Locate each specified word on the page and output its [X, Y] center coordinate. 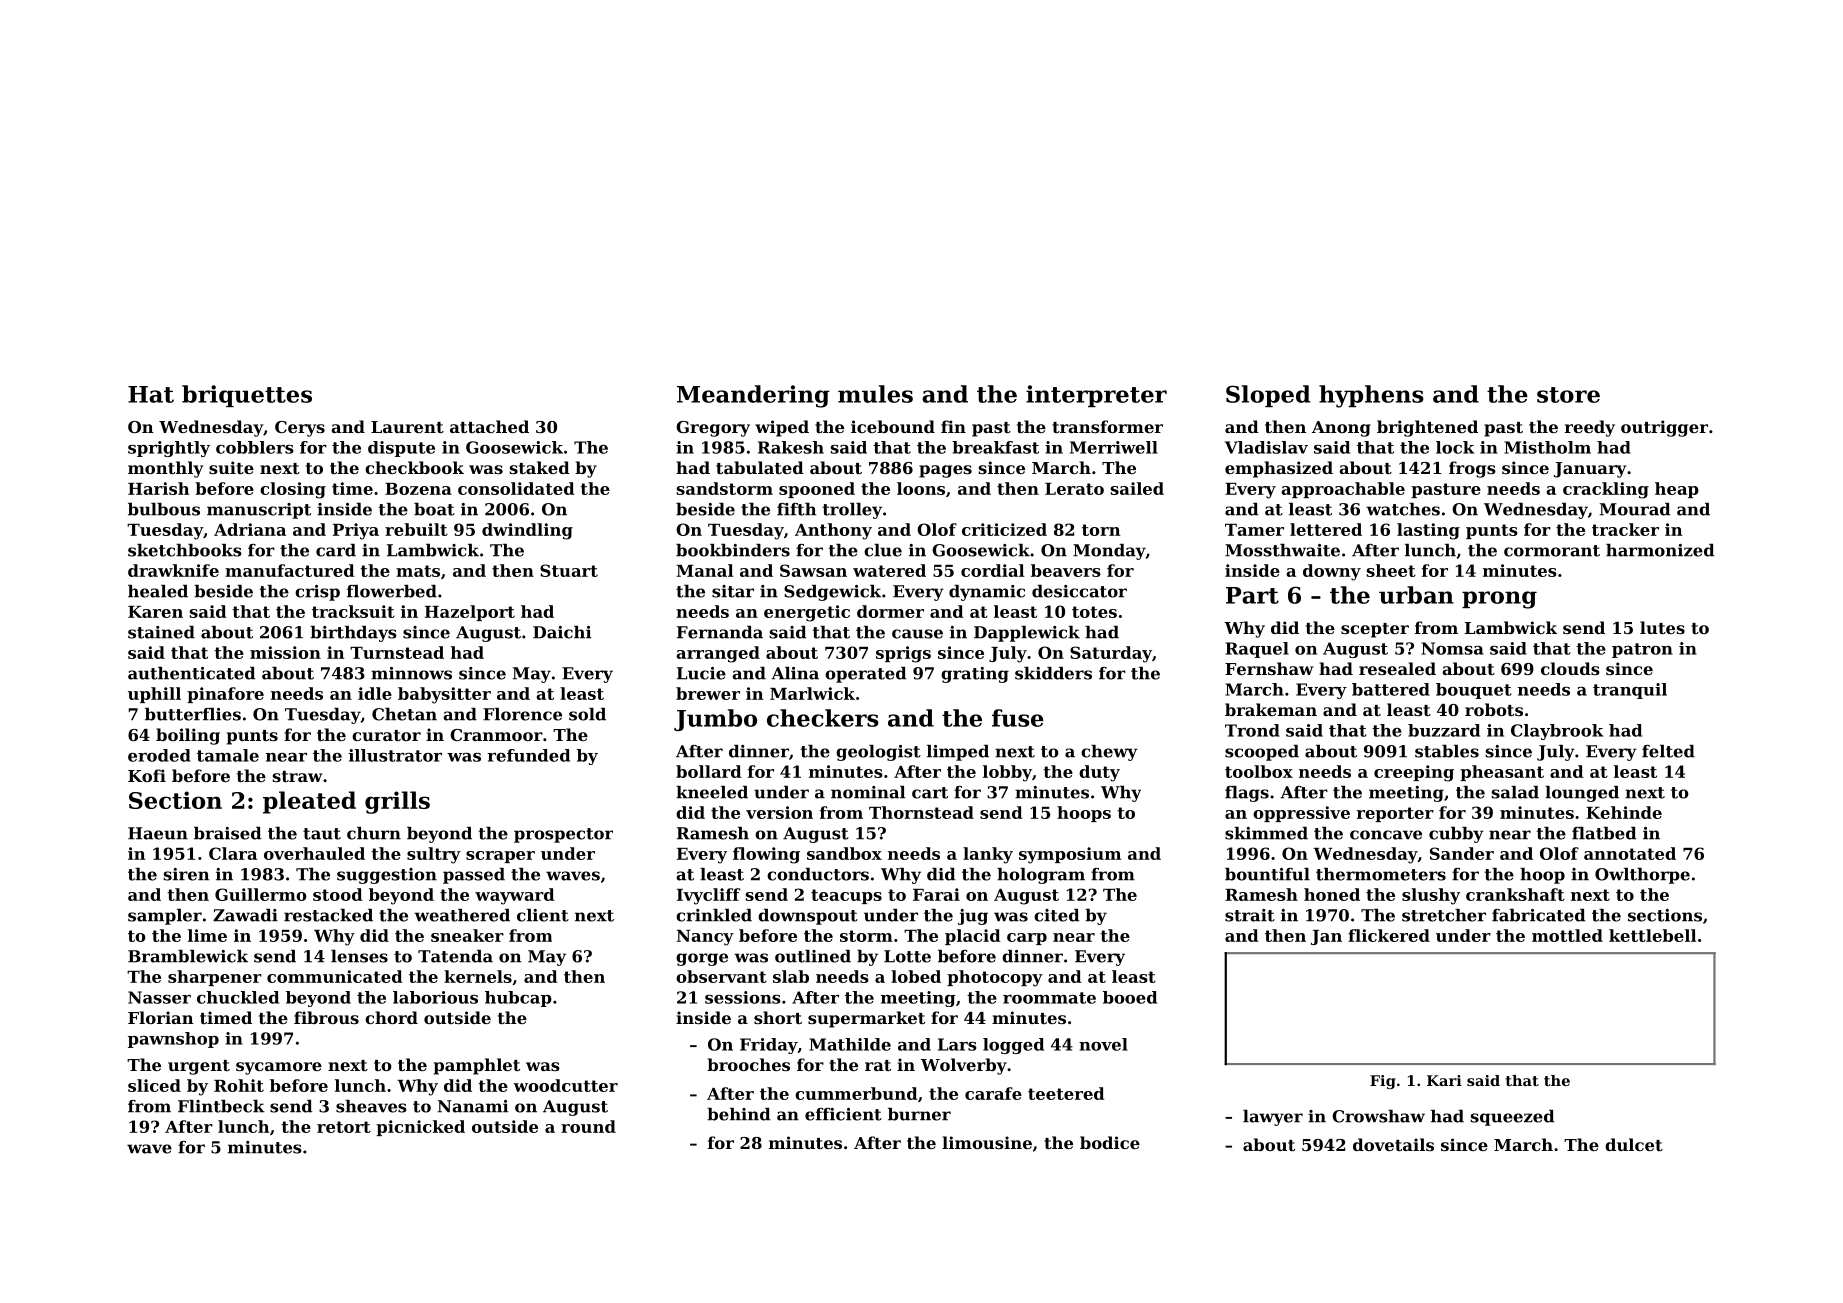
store [1568, 395]
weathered [462, 915]
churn [374, 833]
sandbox [844, 853]
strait [1250, 915]
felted [1668, 751]
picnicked [420, 1128]
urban [1416, 595]
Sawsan [813, 570]
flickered [1389, 935]
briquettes [247, 396]
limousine [987, 1142]
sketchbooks [185, 550]
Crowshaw [1378, 1116]
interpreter [1096, 396]
